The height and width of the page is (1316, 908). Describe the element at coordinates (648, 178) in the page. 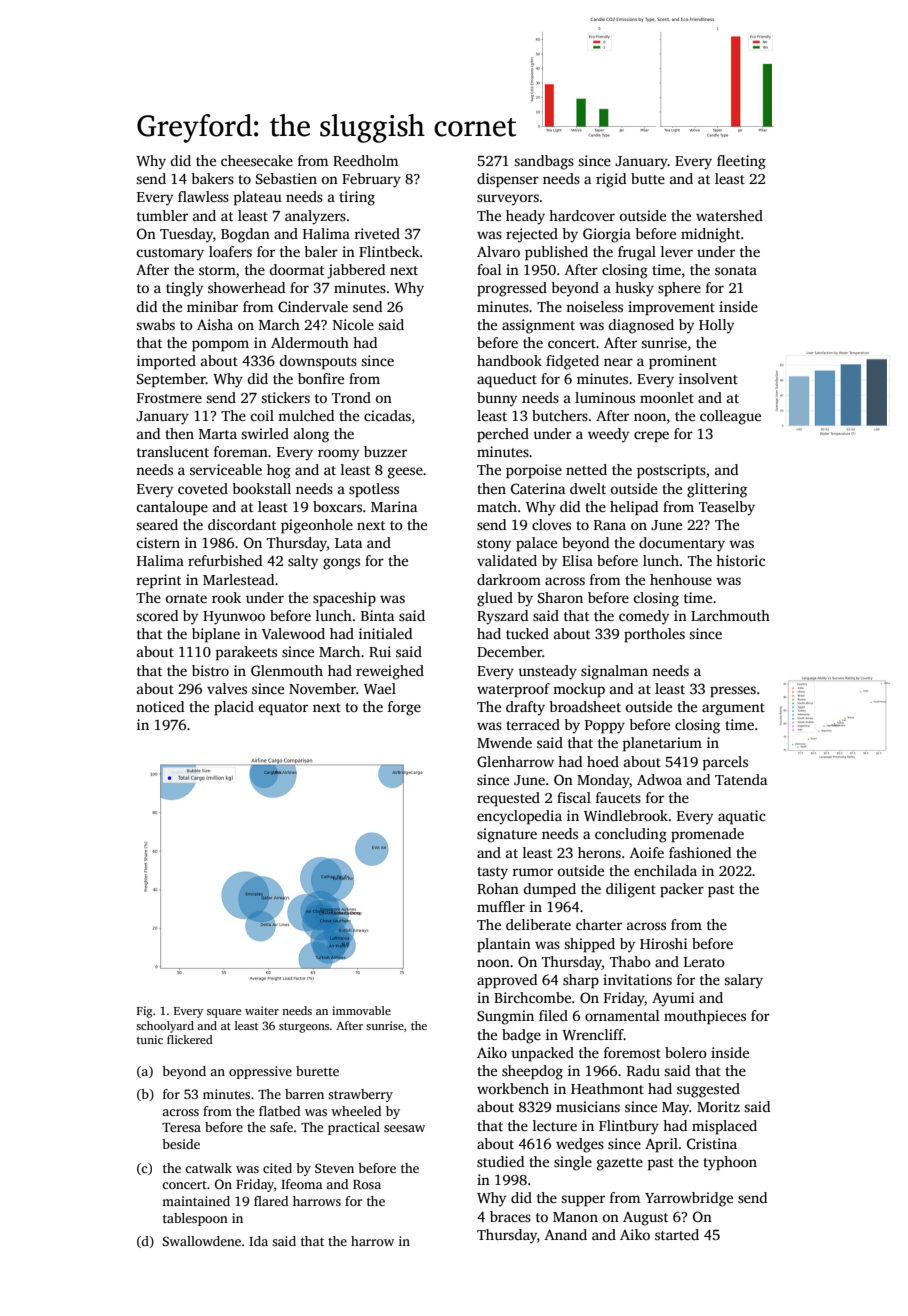

I see `butte` at that location.
